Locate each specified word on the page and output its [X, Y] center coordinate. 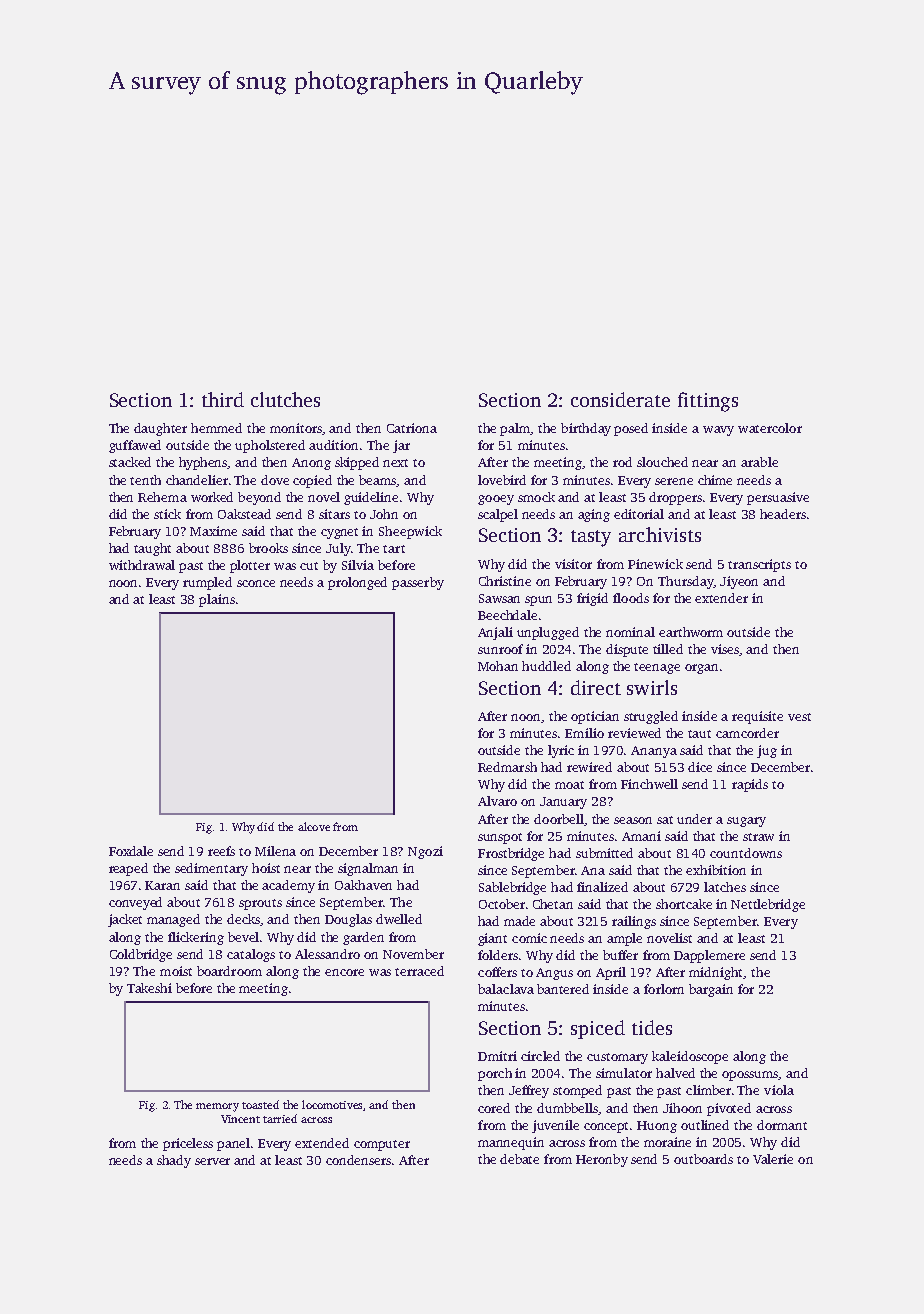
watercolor [770, 428]
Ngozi [425, 852]
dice [700, 767]
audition [333, 445]
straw [758, 837]
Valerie [773, 1159]
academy [288, 886]
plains [217, 600]
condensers [358, 1160]
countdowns [746, 853]
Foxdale [131, 851]
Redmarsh [507, 767]
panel [233, 1144]
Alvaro [497, 801]
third [223, 399]
